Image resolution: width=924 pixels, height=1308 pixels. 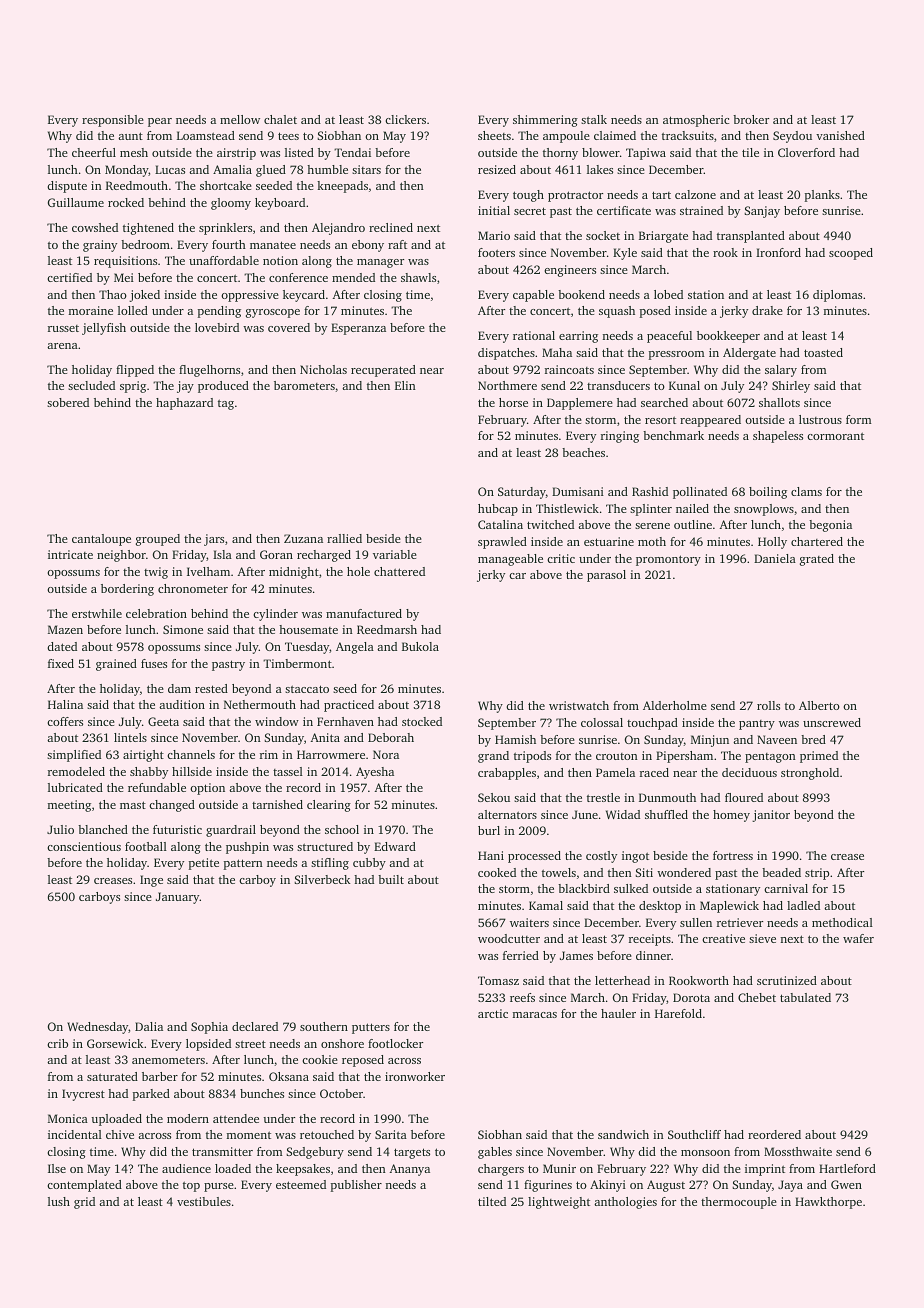 What do you see at coordinates (660, 420) in the image?
I see `resort` at bounding box center [660, 420].
